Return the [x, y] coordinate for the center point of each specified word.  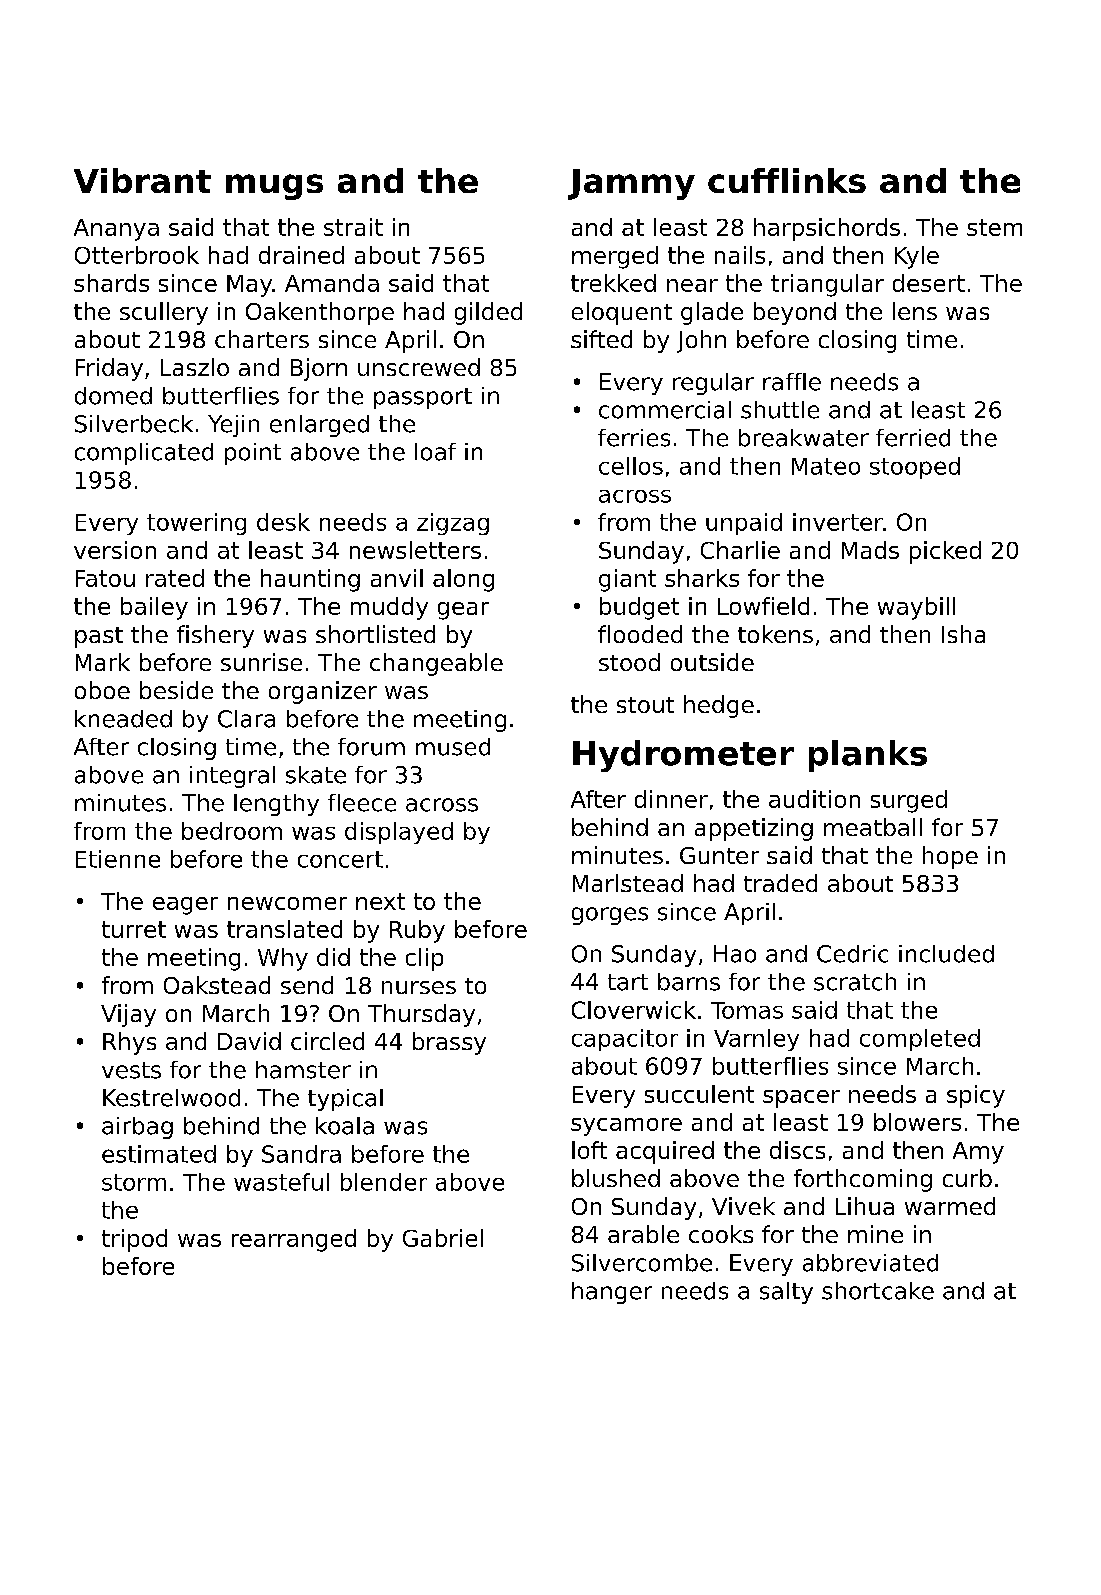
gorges [610, 916]
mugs [274, 187]
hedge [719, 706]
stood [629, 662]
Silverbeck [134, 424]
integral [232, 777]
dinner [671, 799]
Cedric [852, 954]
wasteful [281, 1182]
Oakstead [217, 985]
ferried [913, 438]
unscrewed [419, 367]
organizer [323, 692]
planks [868, 756]
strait [353, 227]
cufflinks [787, 180]
